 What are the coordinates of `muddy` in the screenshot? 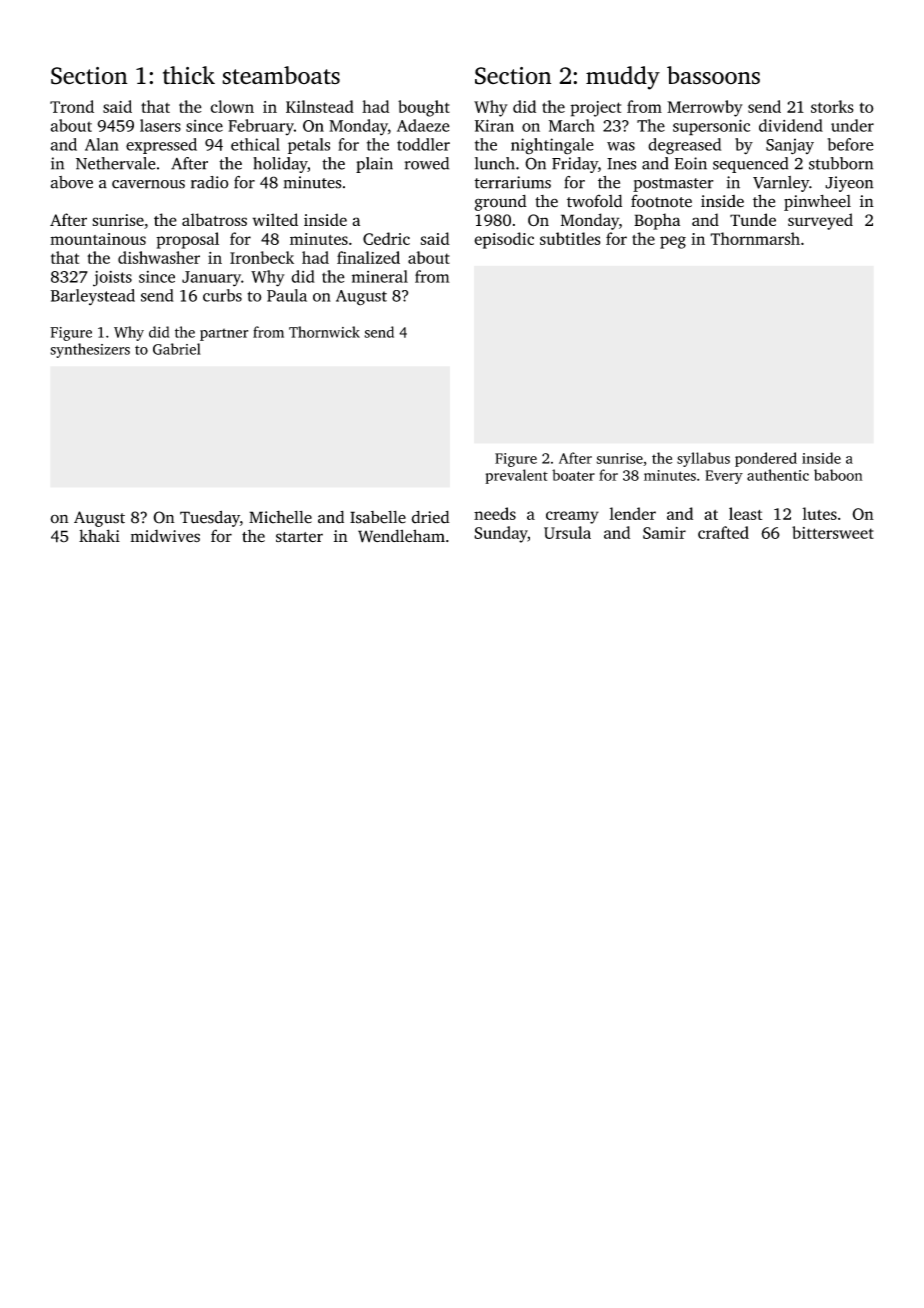 It's located at (623, 78).
